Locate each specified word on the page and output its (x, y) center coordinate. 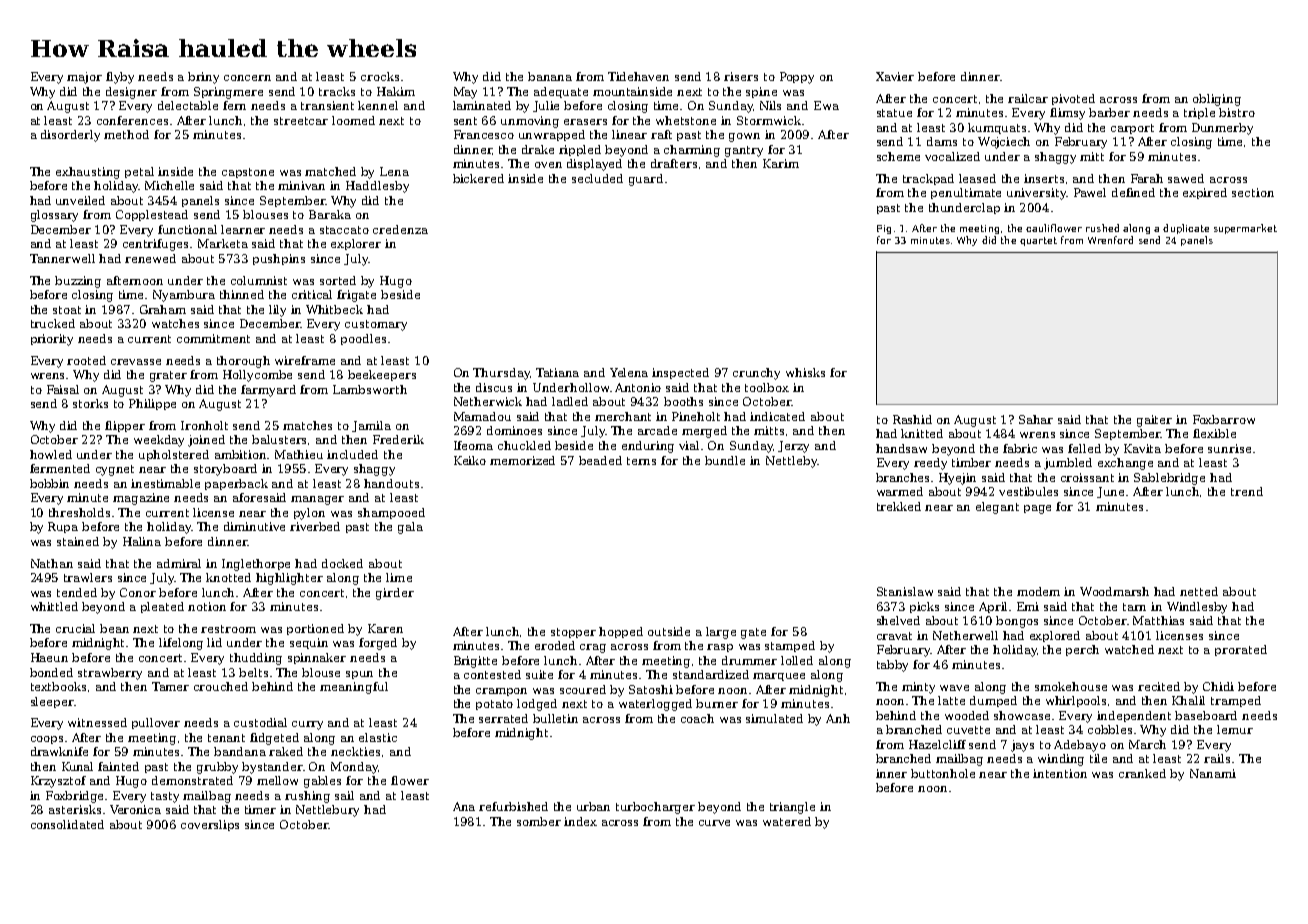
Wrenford (1110, 240)
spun (359, 675)
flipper (125, 426)
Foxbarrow (1224, 419)
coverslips (210, 825)
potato (494, 705)
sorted (338, 280)
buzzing (78, 282)
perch (1082, 650)
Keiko (470, 460)
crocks (380, 76)
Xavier (895, 76)
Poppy (797, 78)
